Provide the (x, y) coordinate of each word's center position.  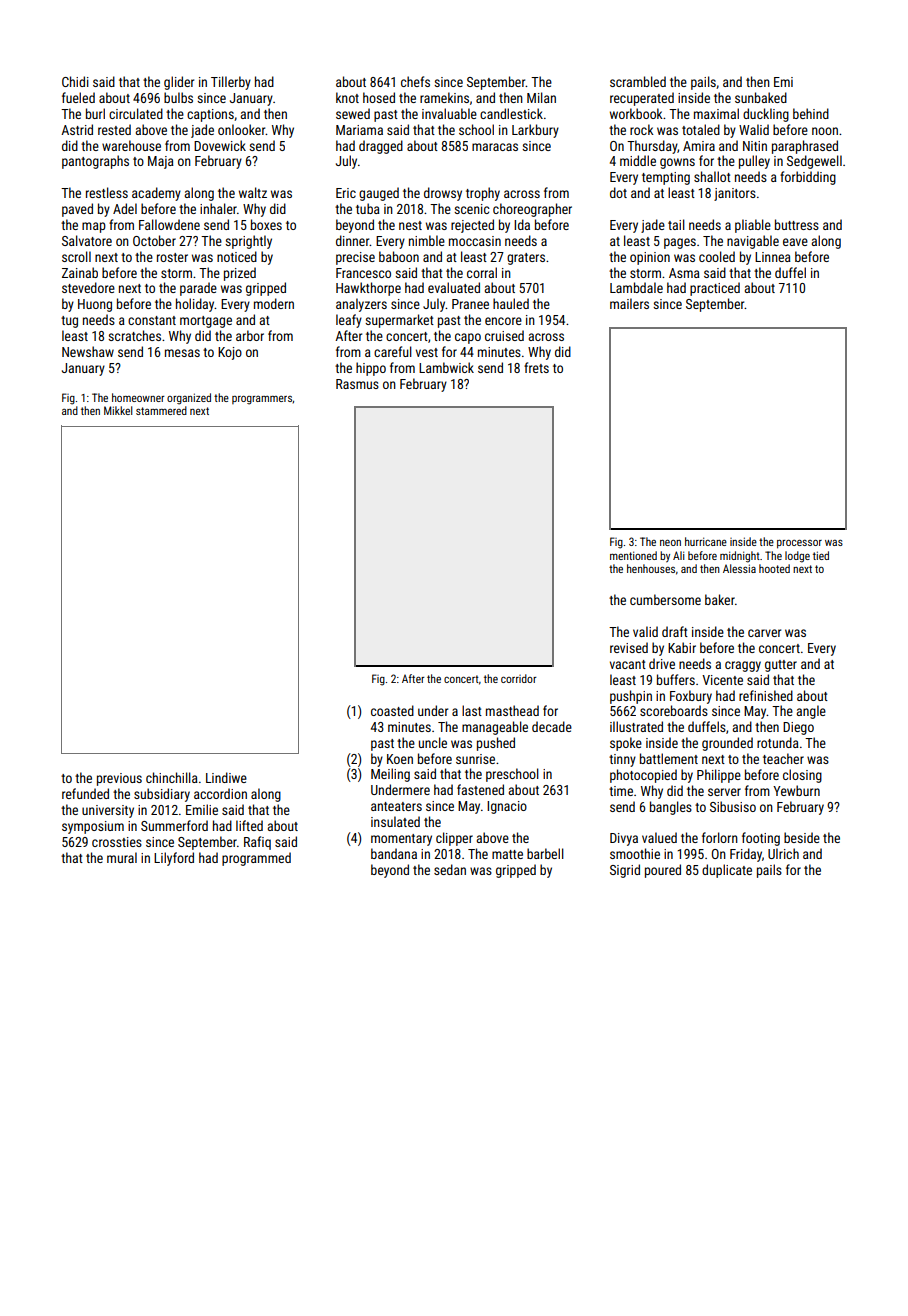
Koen (400, 759)
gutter (781, 666)
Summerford (174, 825)
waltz (253, 192)
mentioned (633, 555)
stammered (161, 410)
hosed (379, 97)
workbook (636, 113)
